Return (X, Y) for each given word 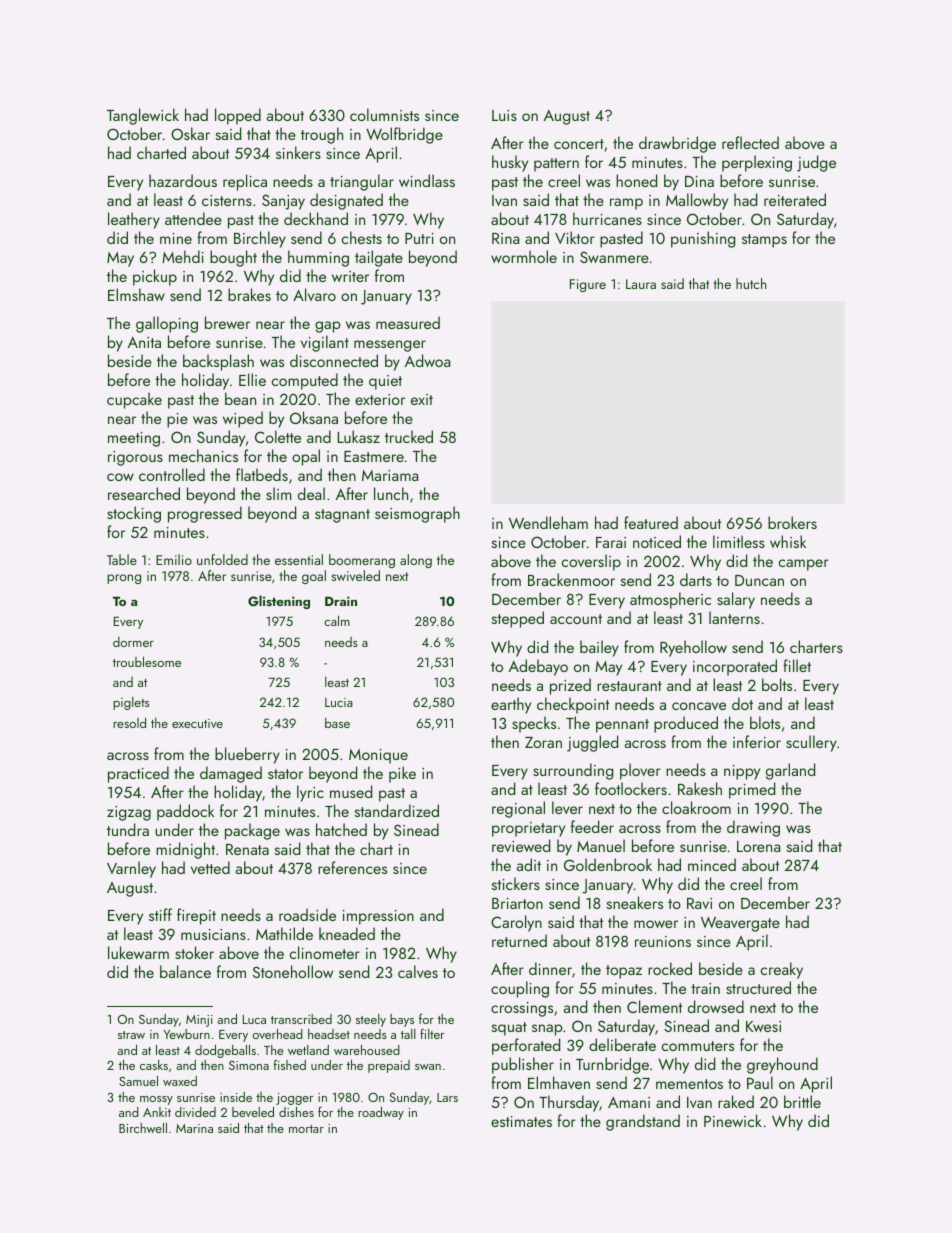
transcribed (301, 1019)
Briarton (517, 903)
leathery (134, 220)
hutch (751, 283)
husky (510, 163)
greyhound (782, 1065)
